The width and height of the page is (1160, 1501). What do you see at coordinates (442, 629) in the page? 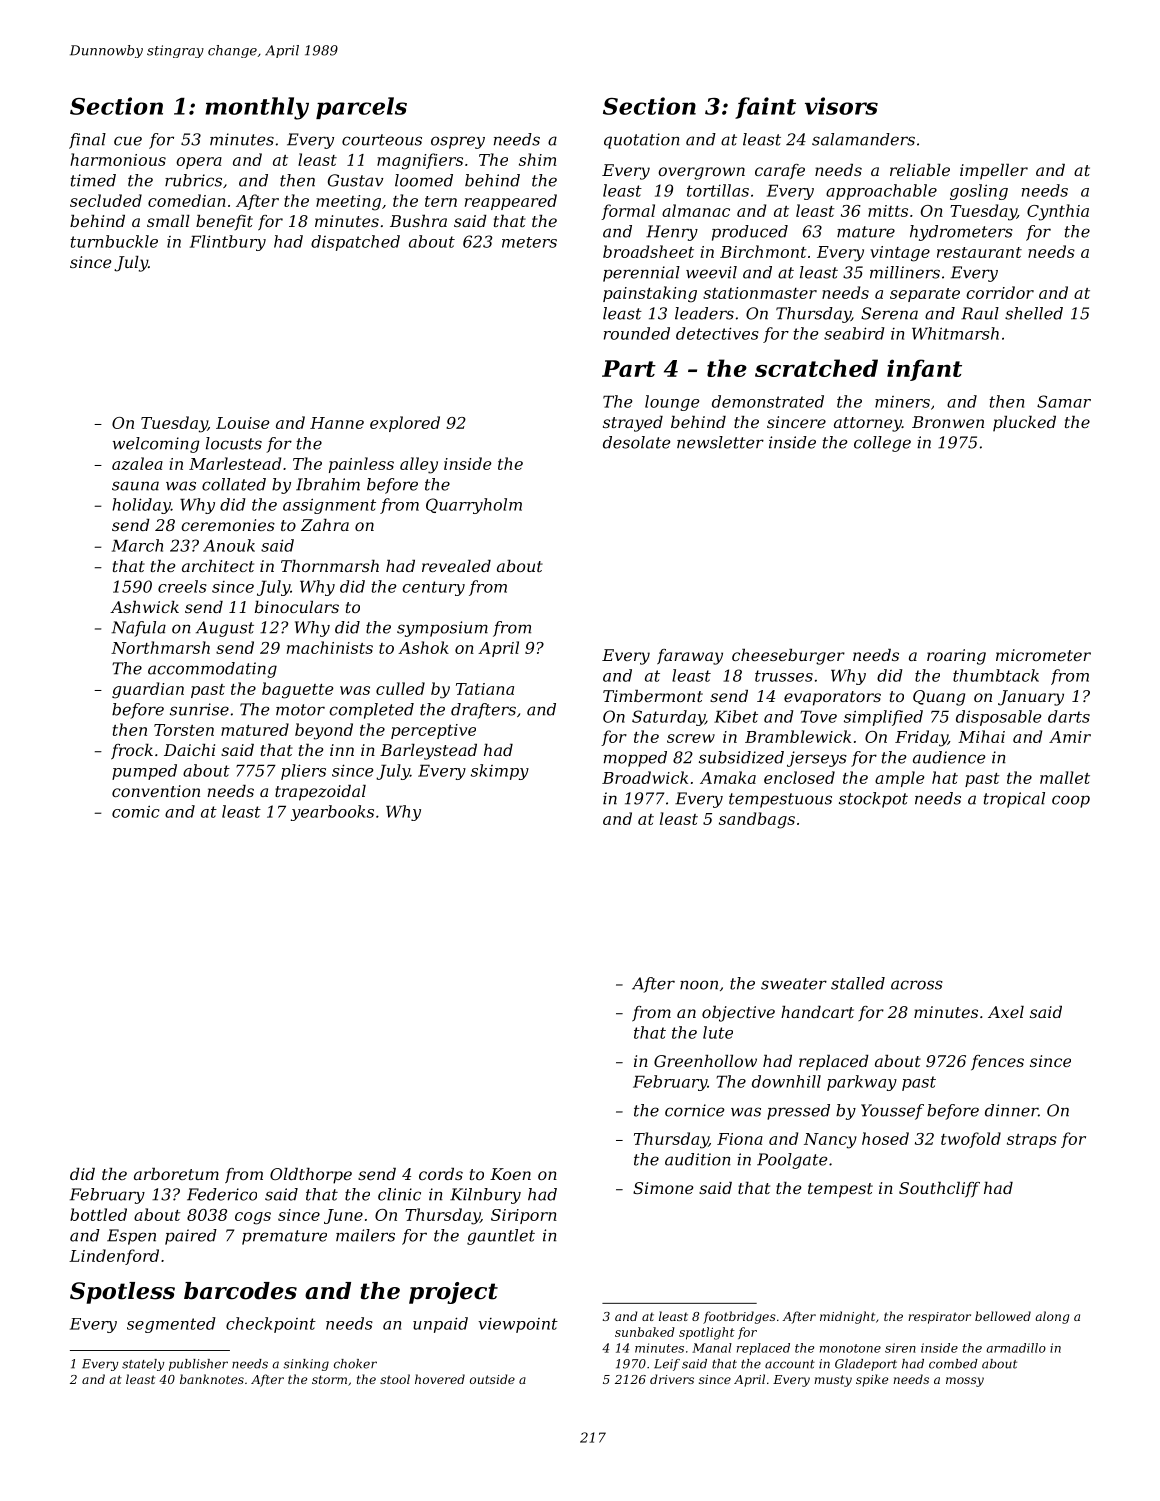
I see `symposium` at bounding box center [442, 629].
